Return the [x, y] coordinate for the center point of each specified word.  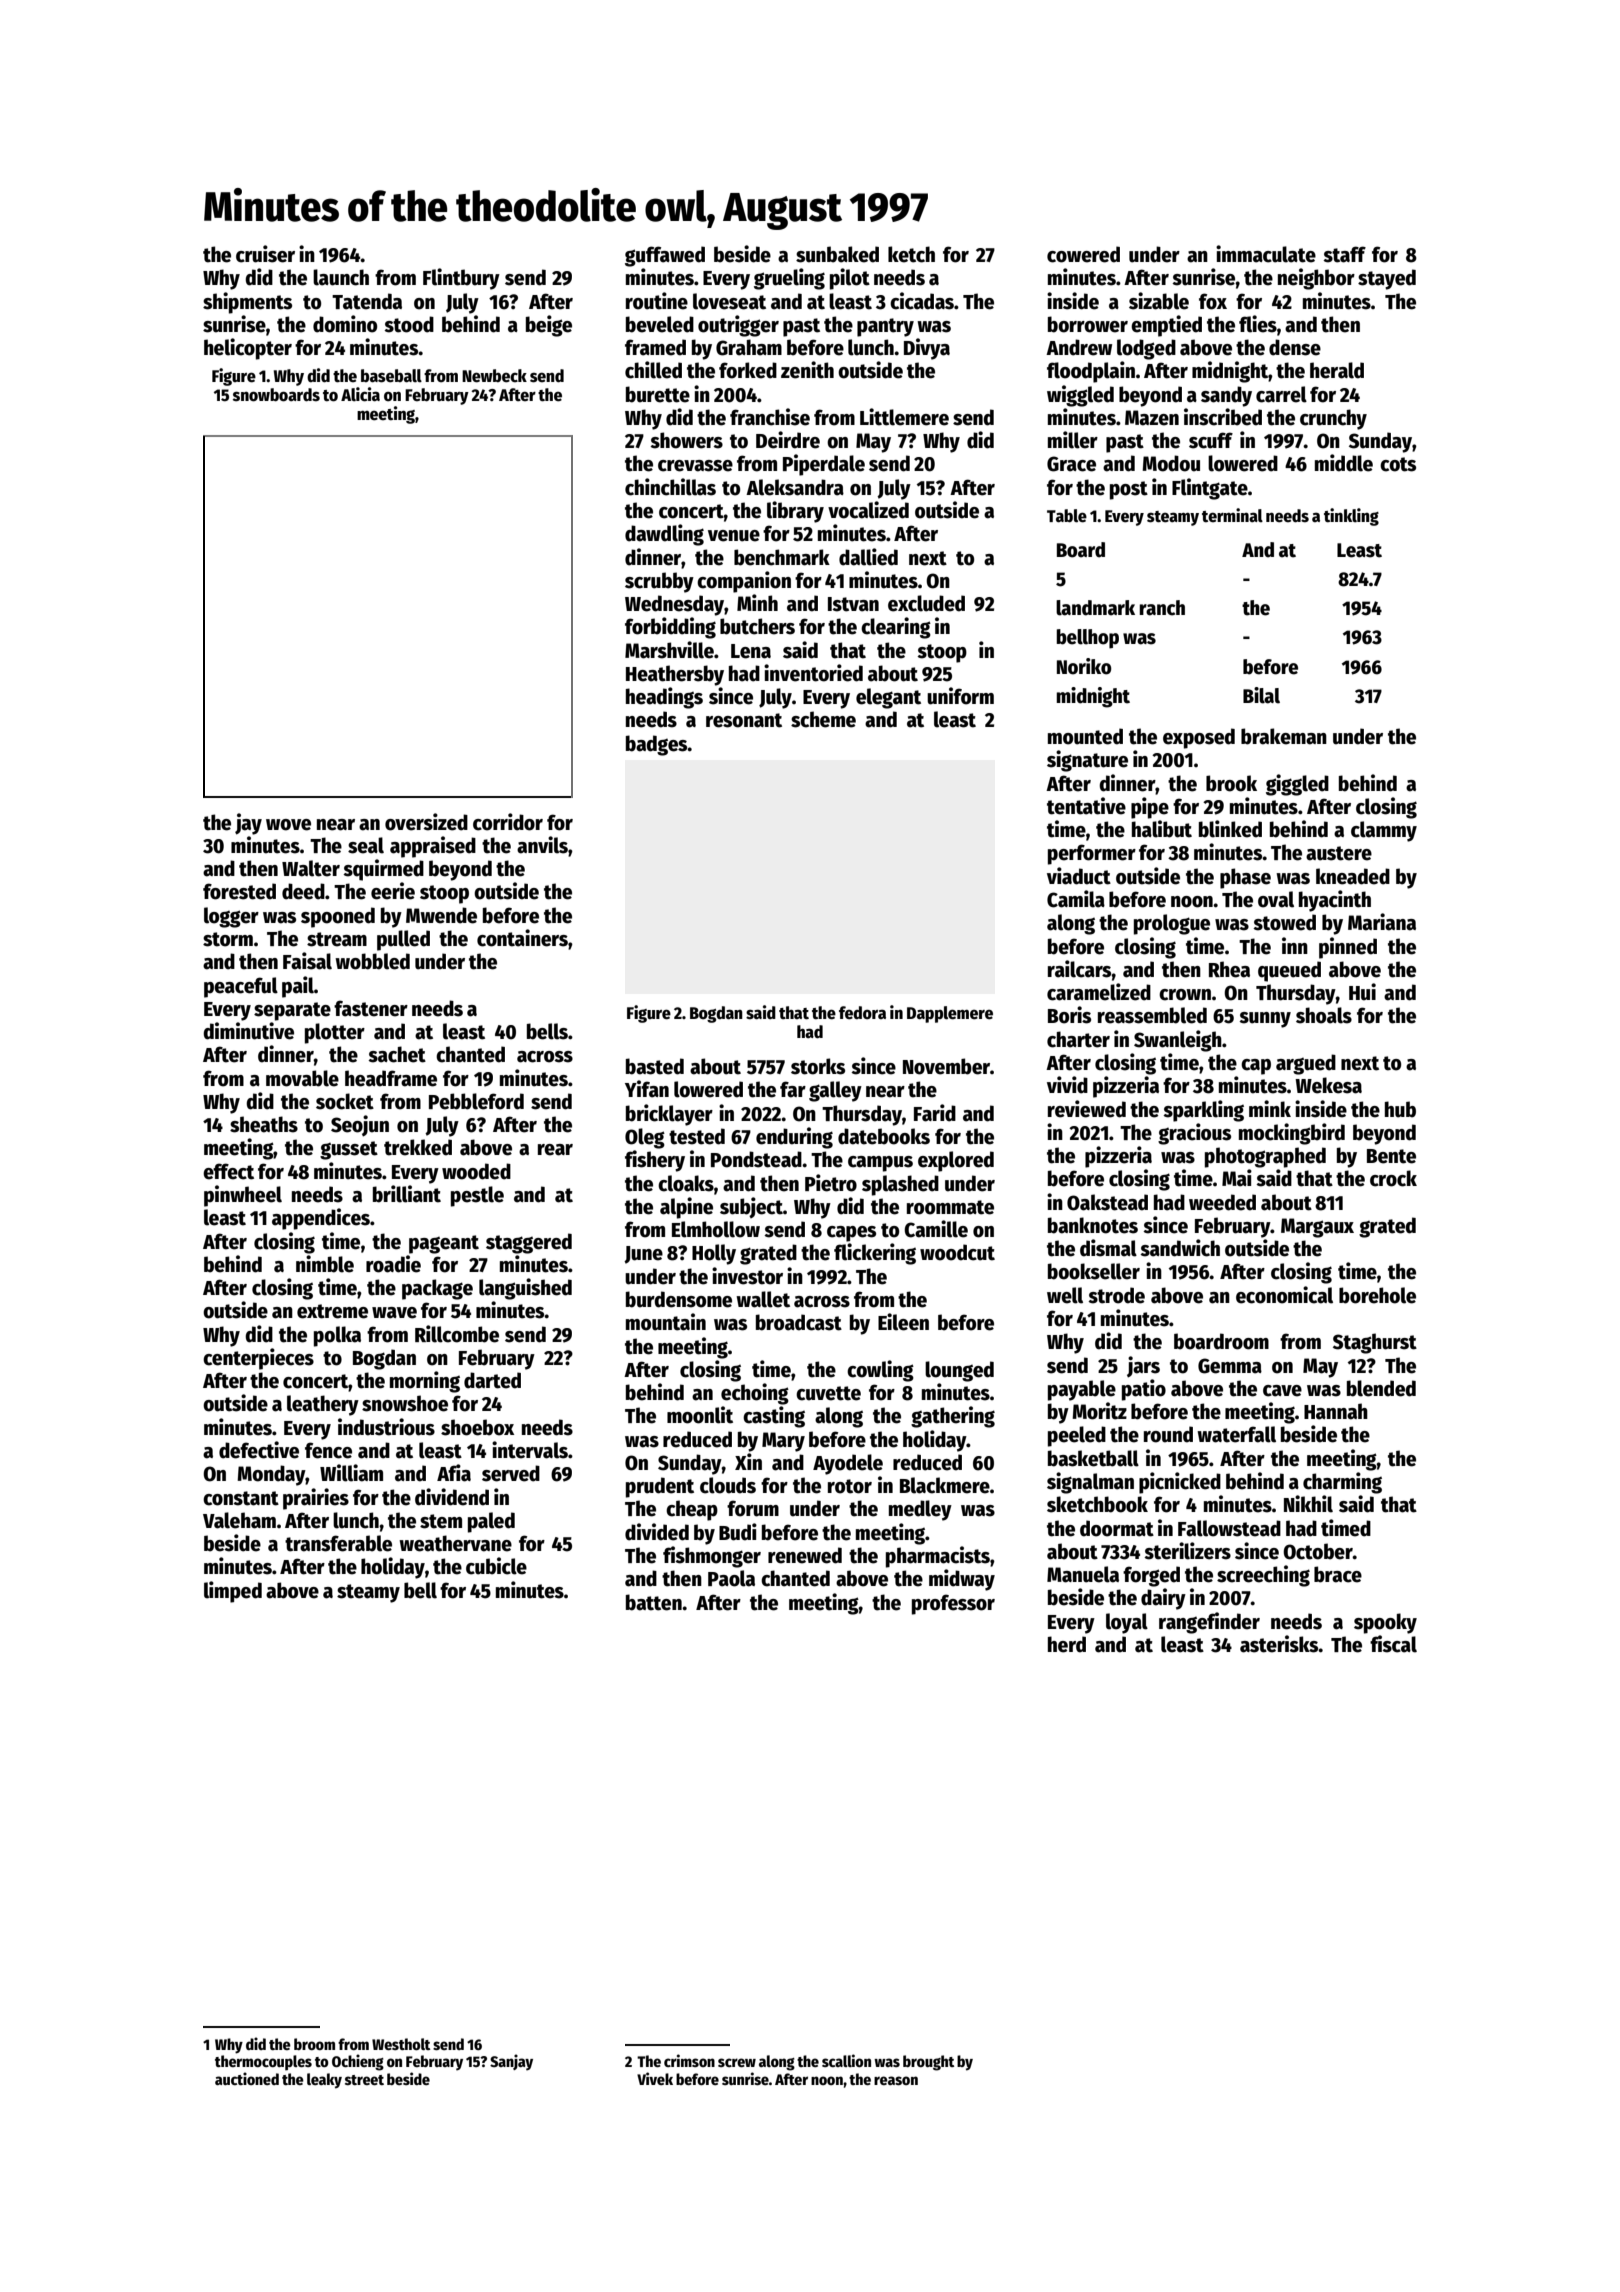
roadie [393, 1264]
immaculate [1266, 254]
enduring [794, 1138]
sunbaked [837, 254]
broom [314, 2044]
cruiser [265, 254]
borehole [1377, 1295]
